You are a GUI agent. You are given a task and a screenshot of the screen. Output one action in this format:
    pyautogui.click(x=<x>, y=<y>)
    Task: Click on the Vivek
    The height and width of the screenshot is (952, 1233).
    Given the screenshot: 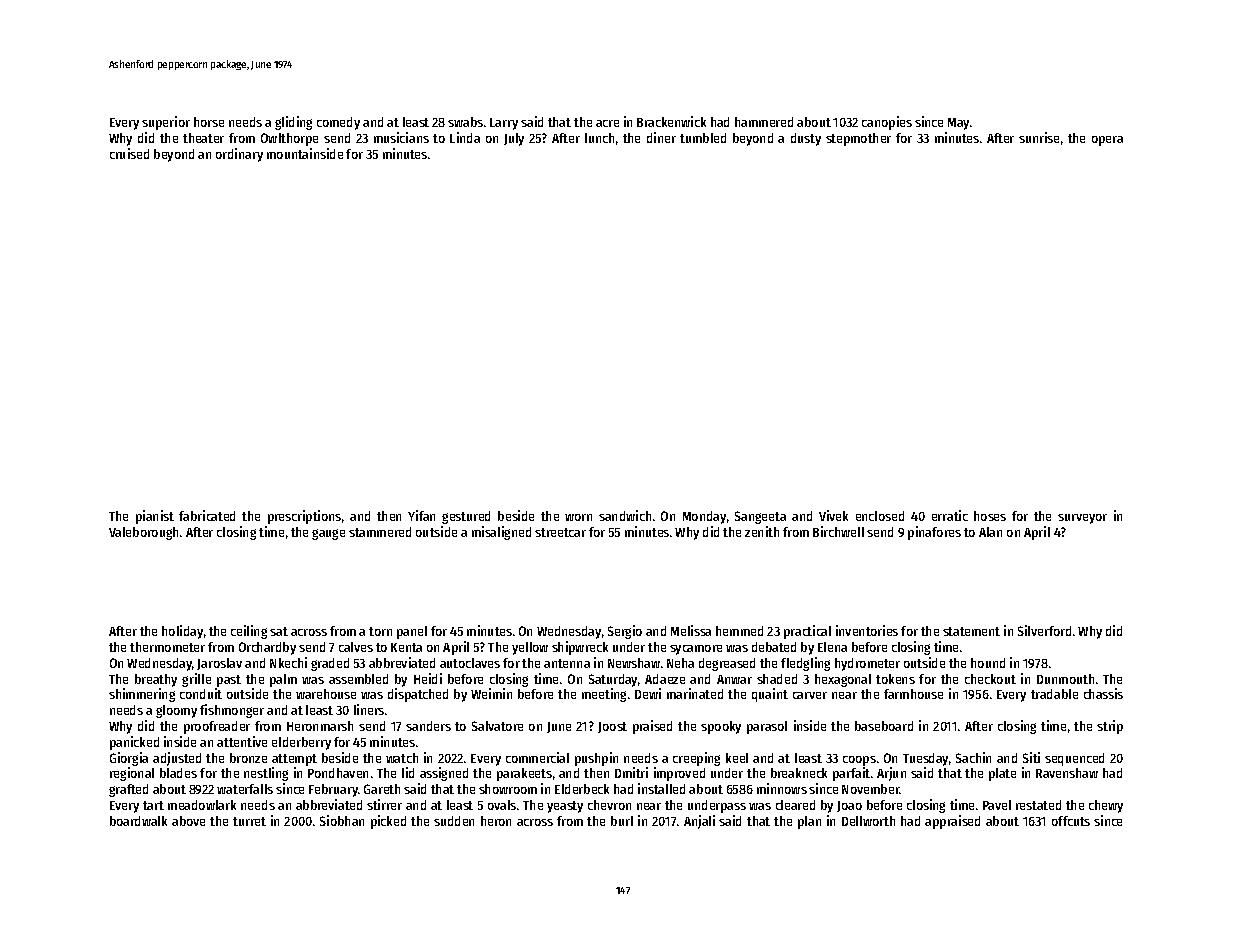 What is the action you would take?
    pyautogui.click(x=833, y=515)
